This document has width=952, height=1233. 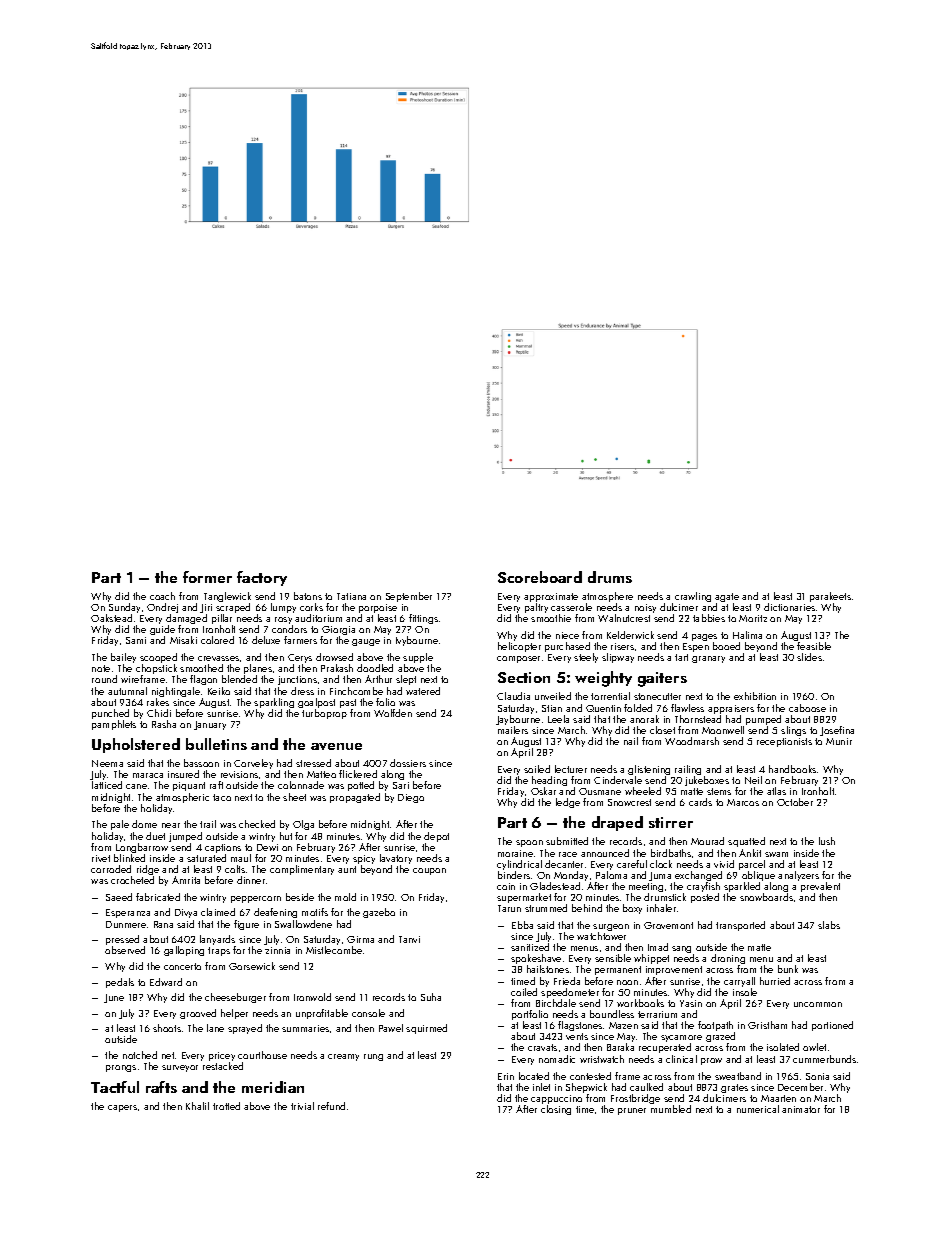 What do you see at coordinates (809, 657) in the document?
I see `slides` at bounding box center [809, 657].
